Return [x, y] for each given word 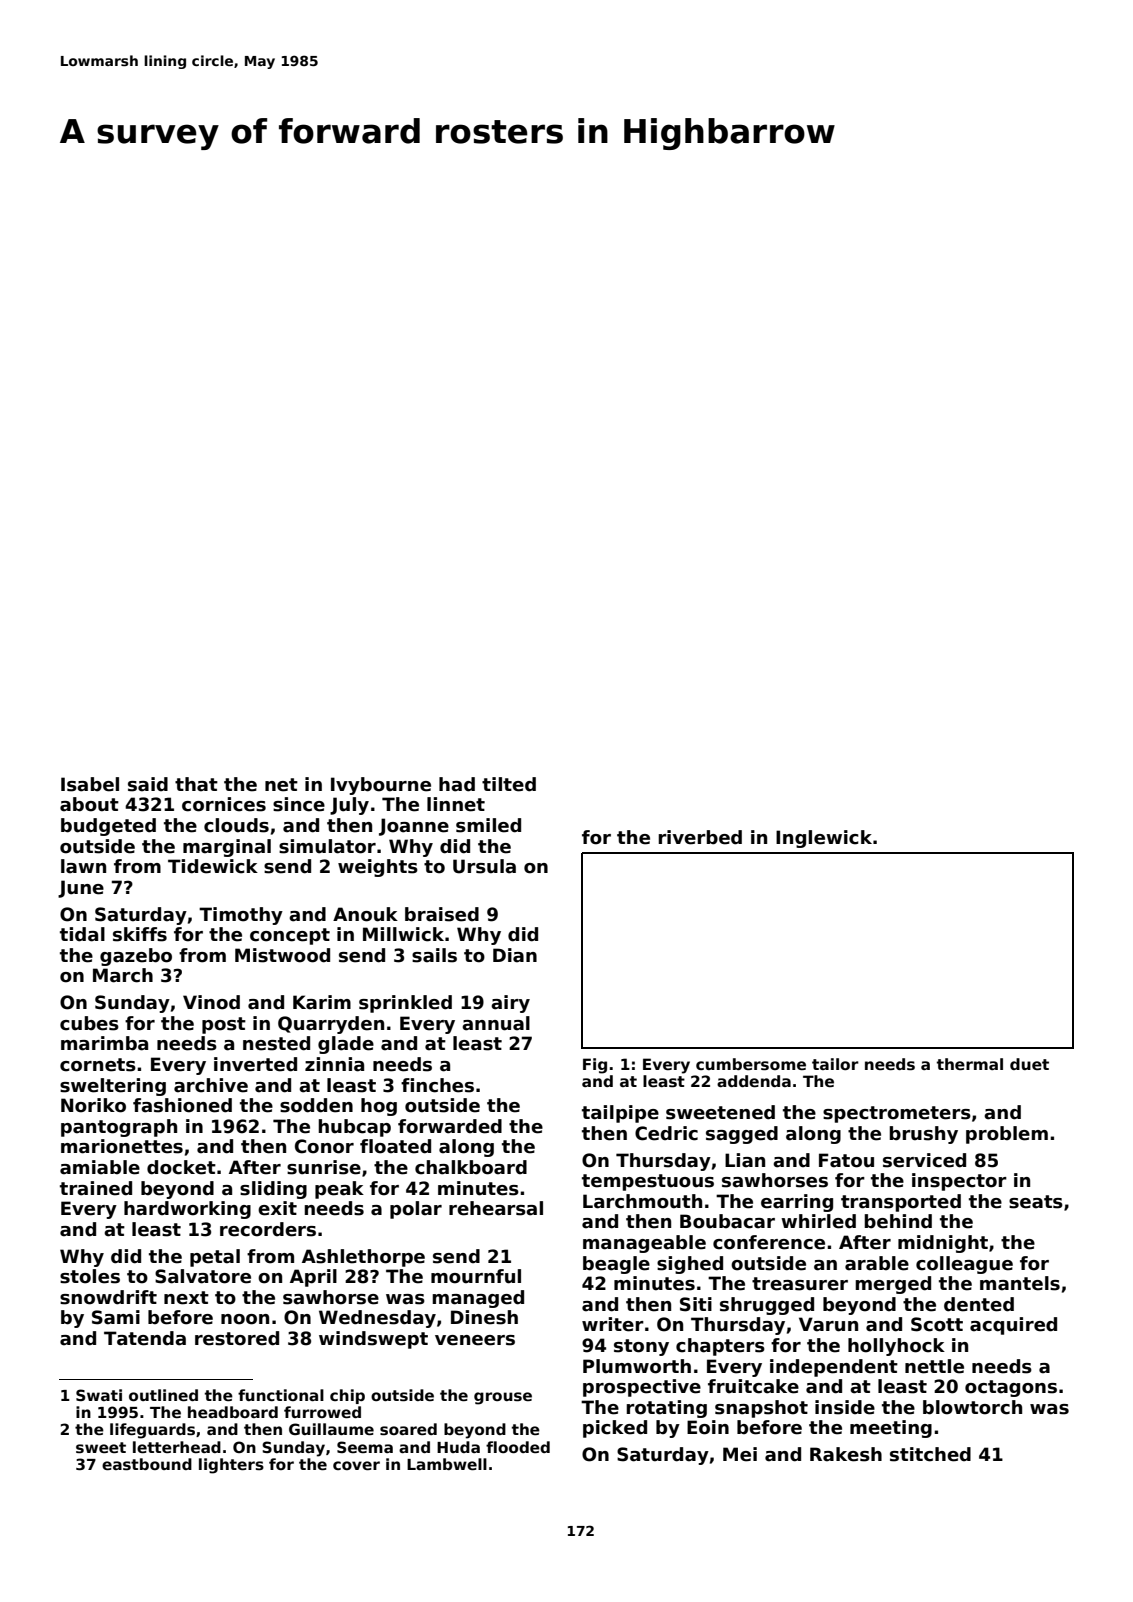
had [457, 784]
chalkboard [471, 1167]
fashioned [182, 1105]
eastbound [147, 1464]
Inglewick [824, 839]
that [196, 784]
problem [1007, 1135]
